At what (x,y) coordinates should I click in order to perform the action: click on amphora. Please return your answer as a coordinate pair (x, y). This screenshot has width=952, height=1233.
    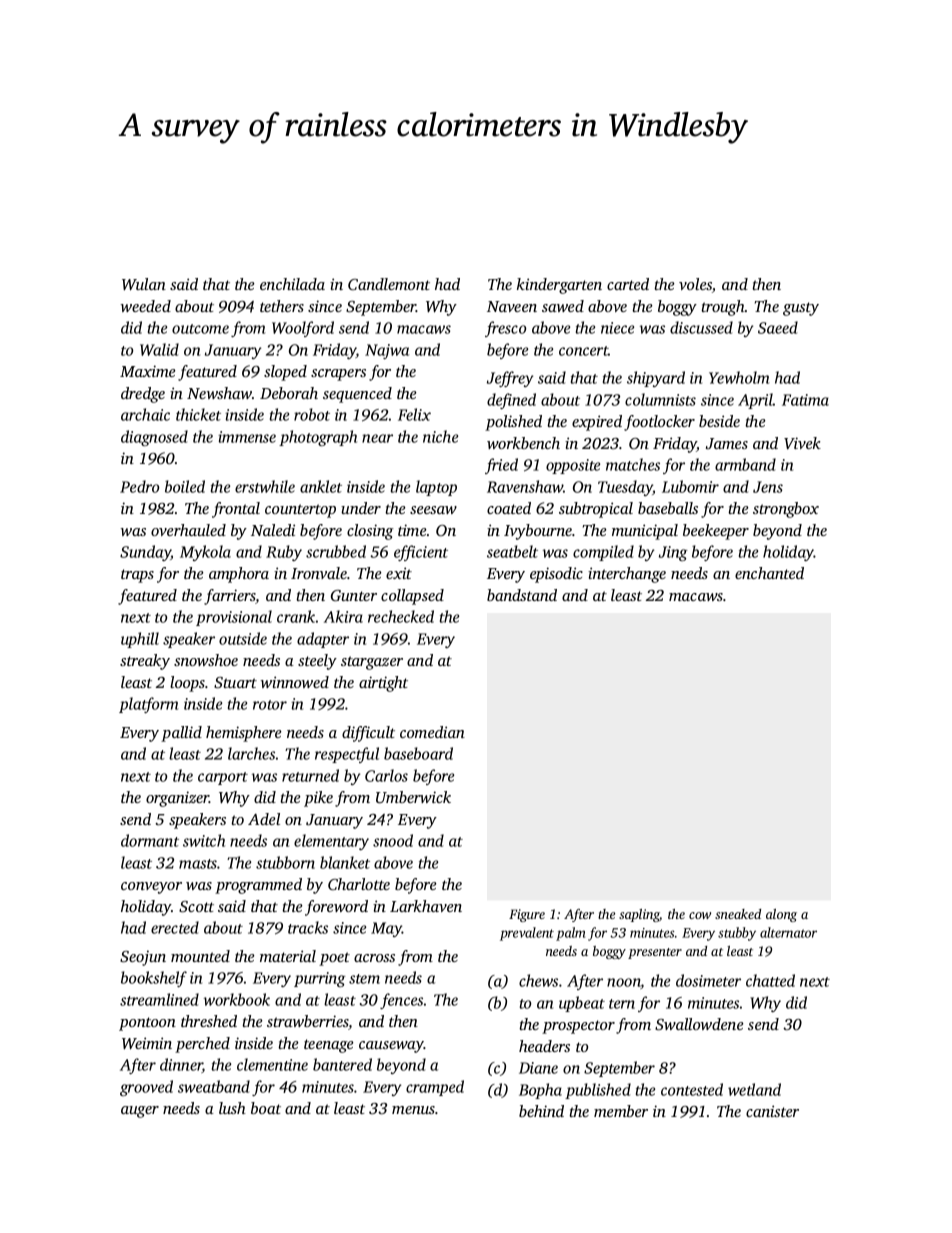
    Looking at the image, I should click on (239, 575).
